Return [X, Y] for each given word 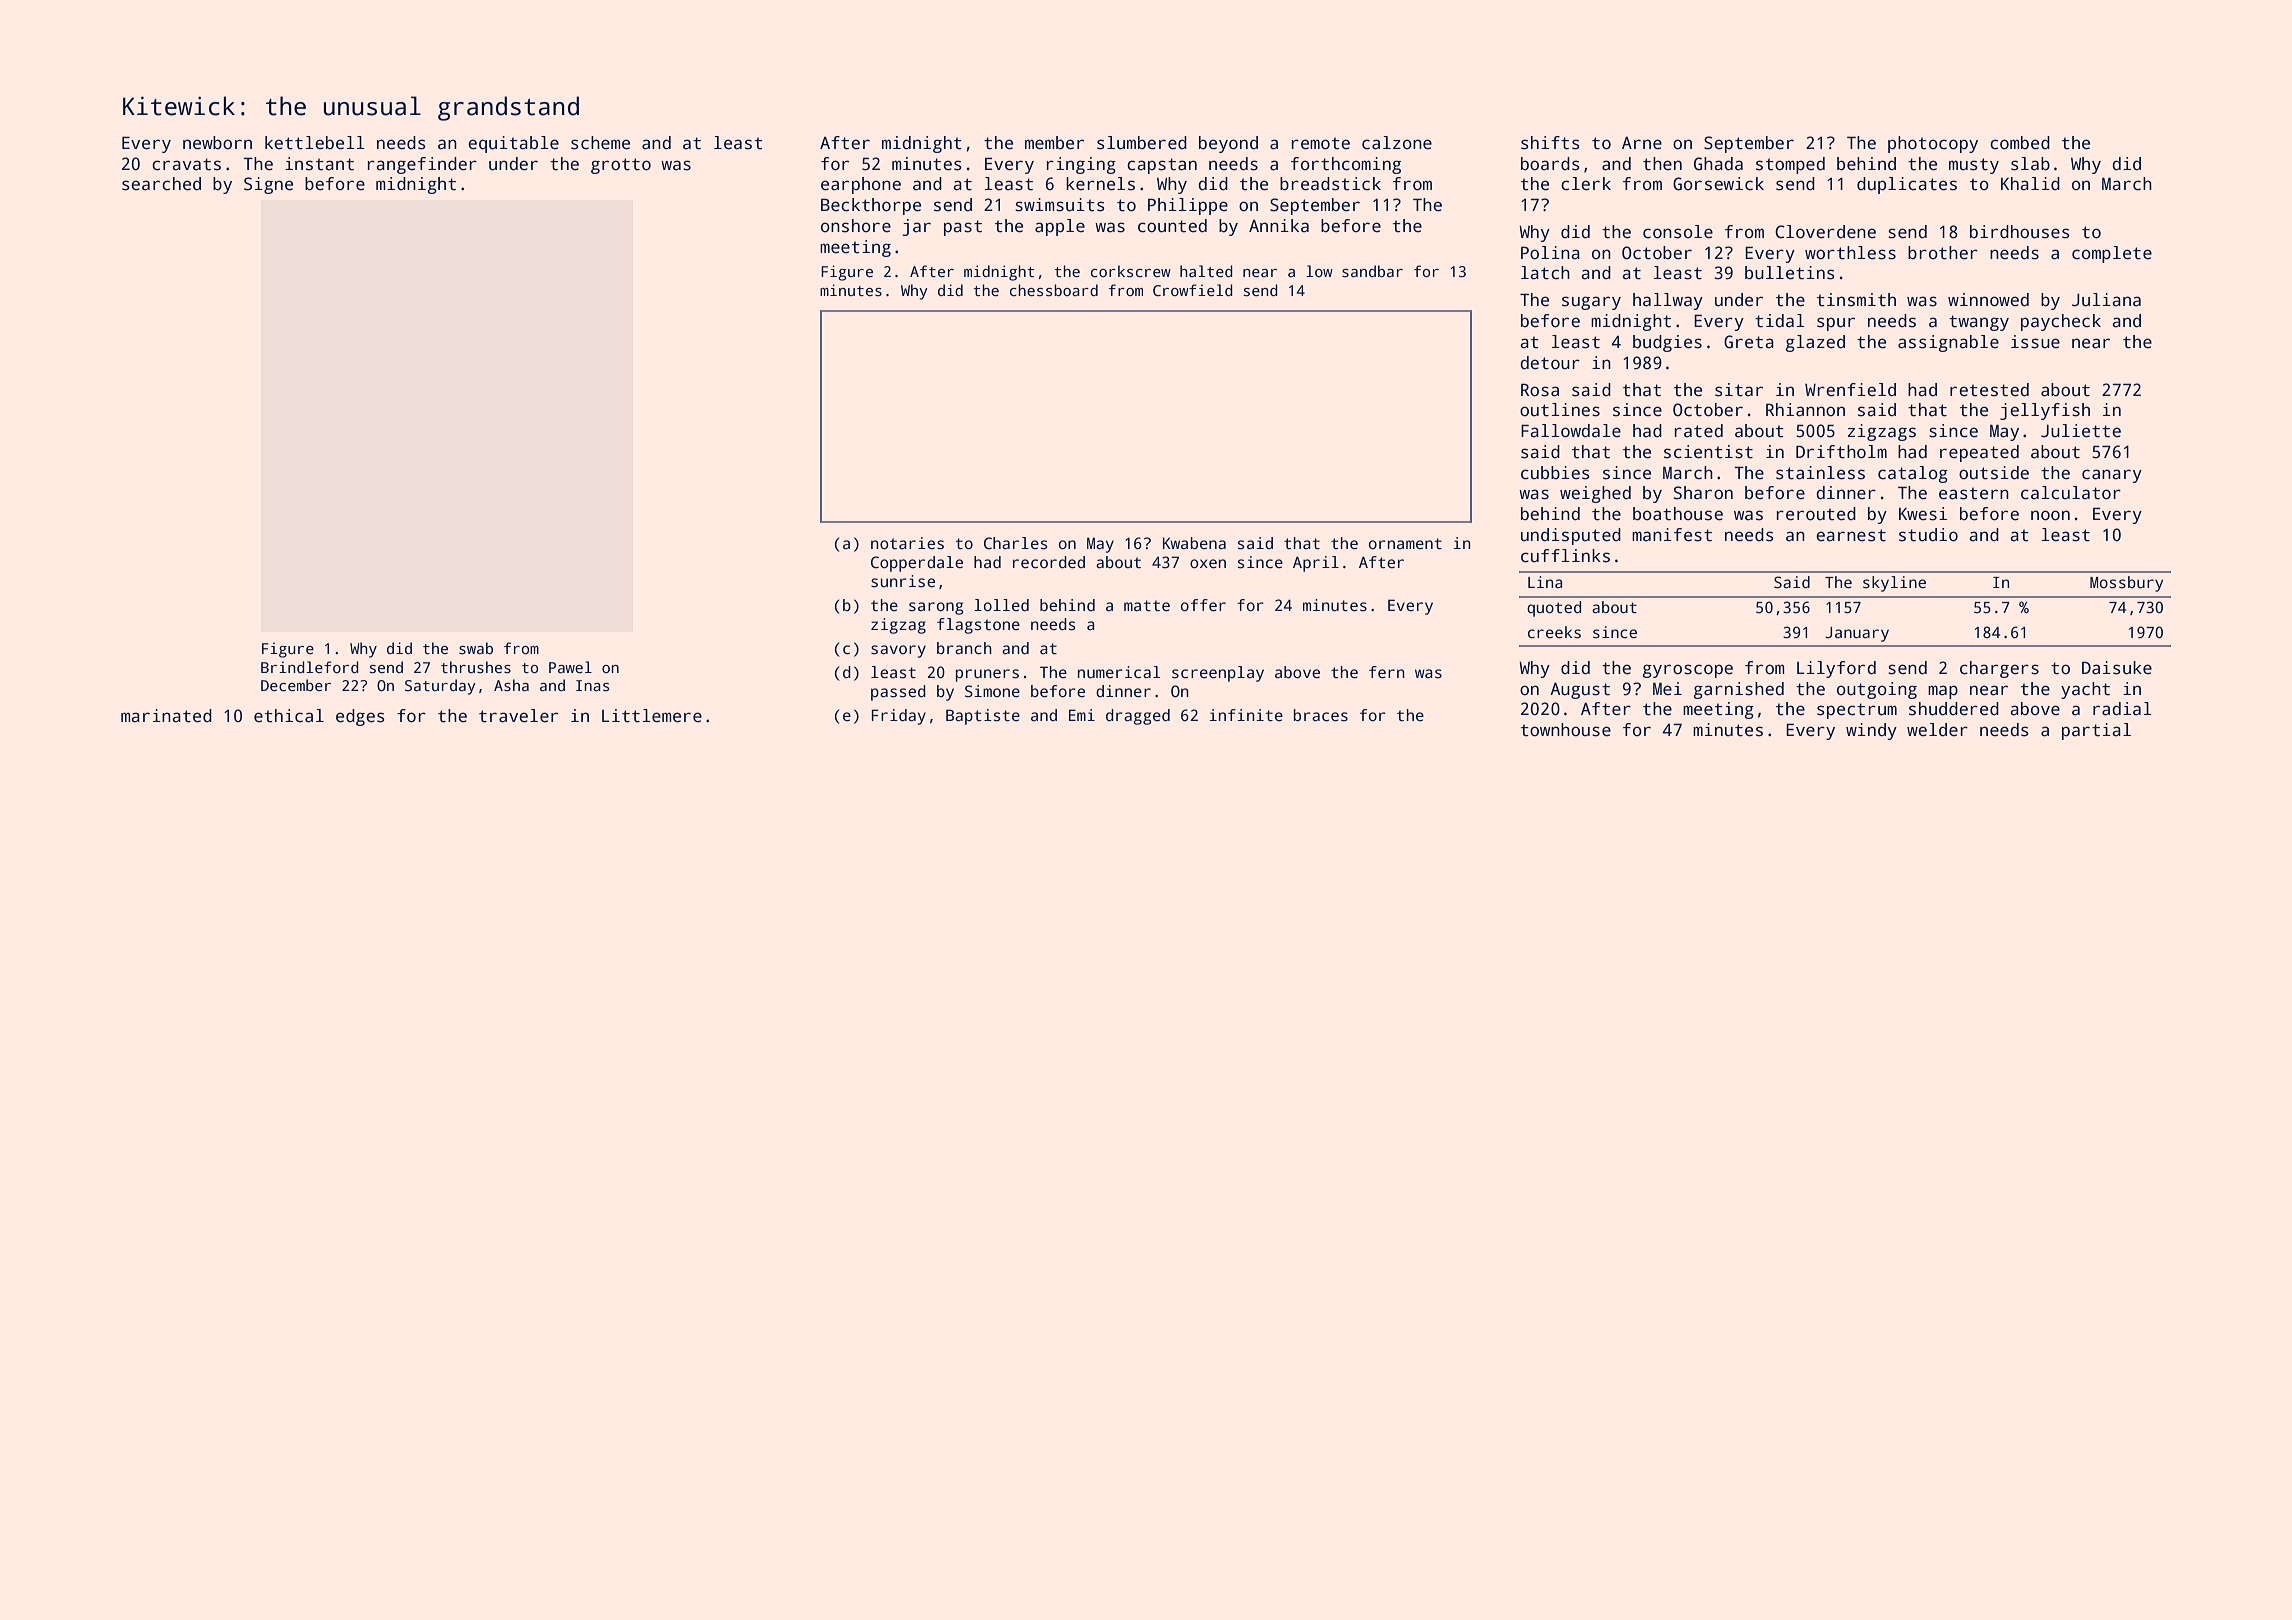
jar [917, 227]
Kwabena [1194, 543]
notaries [907, 543]
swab [476, 648]
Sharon [1703, 493]
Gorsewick [1718, 184]
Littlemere [652, 716]
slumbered [1142, 143]
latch [1545, 273]
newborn [217, 143]
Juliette [2081, 431]
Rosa [1540, 390]
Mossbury [2126, 584]
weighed [1595, 494]
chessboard [1054, 290]
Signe [268, 185]
